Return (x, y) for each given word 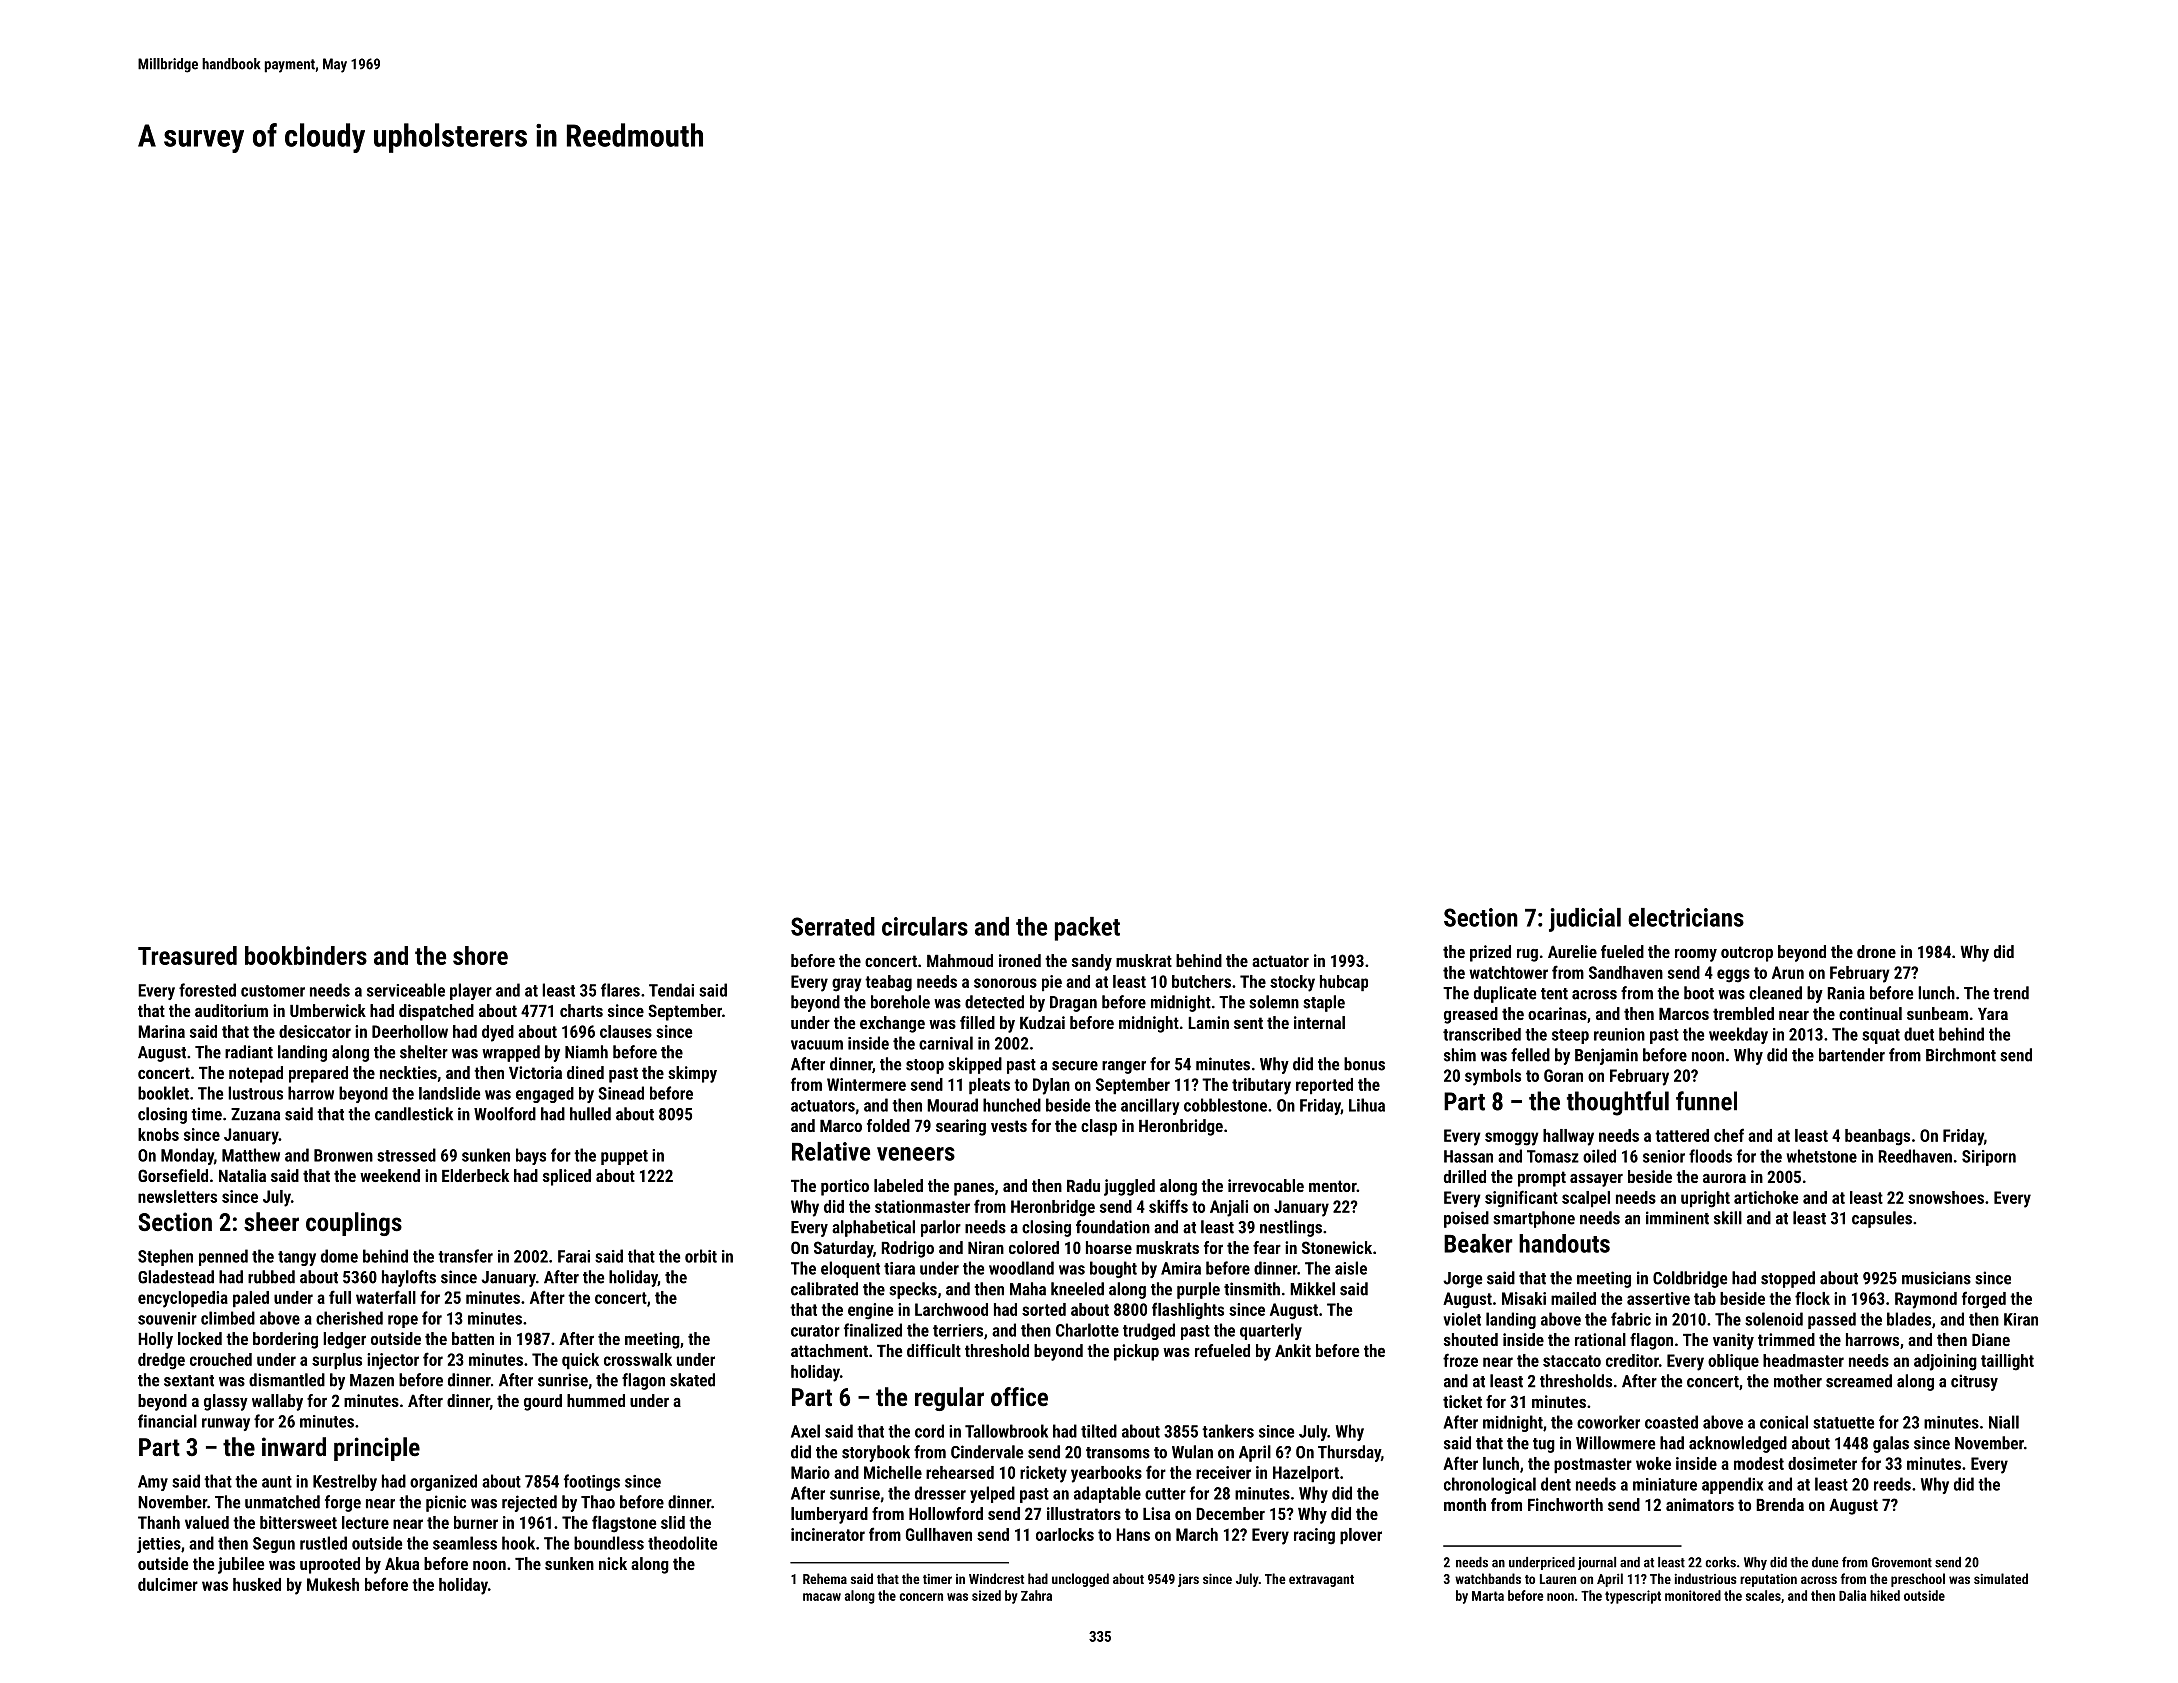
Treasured (187, 955)
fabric (1631, 1319)
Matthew (251, 1155)
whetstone (1822, 1156)
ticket (1462, 1401)
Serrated (833, 926)
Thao (598, 1502)
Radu (1083, 1185)
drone (1876, 951)
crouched (221, 1359)
